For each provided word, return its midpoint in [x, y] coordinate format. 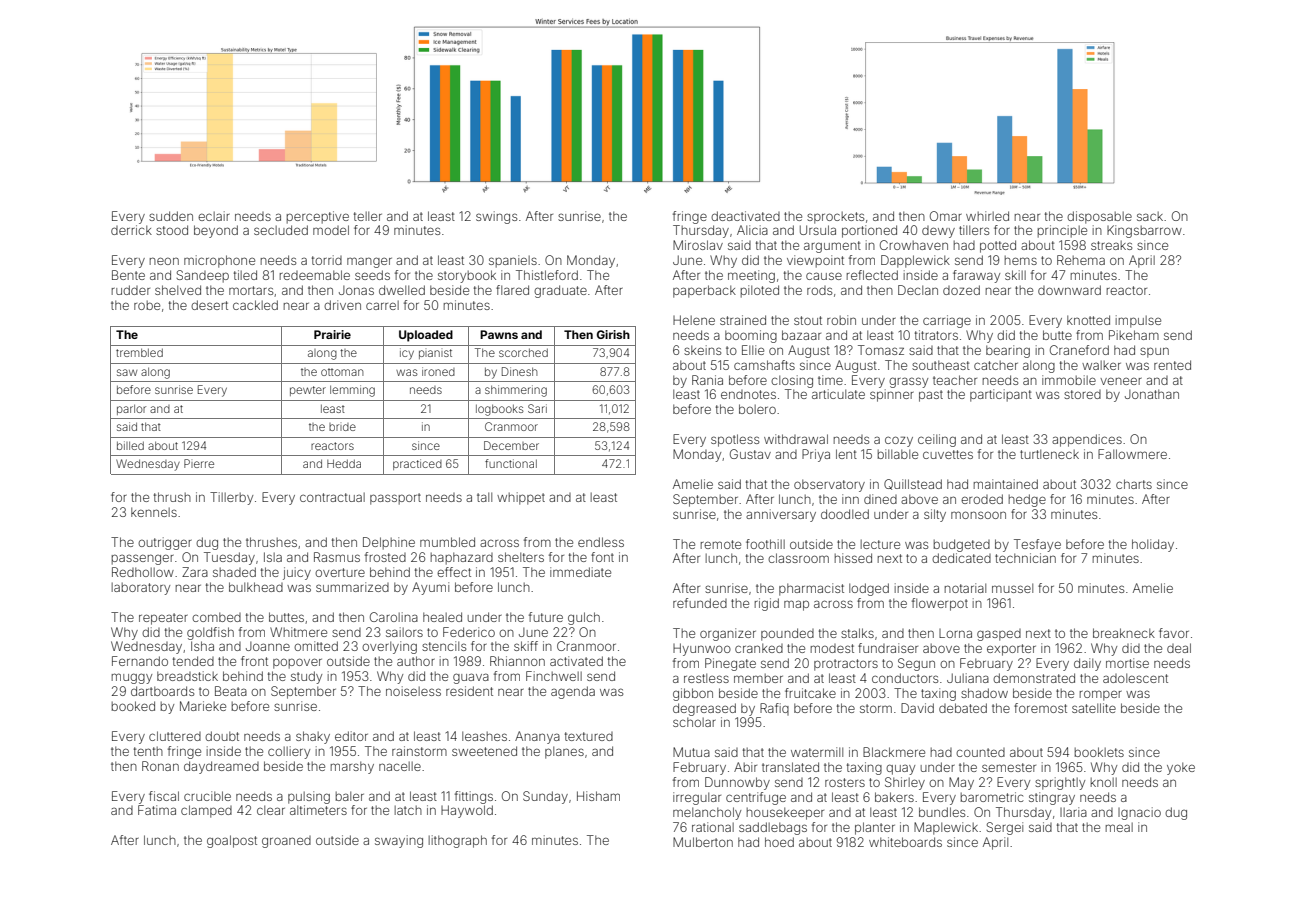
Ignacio [1139, 813]
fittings [474, 797]
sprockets [835, 218]
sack [1150, 216]
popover [297, 663]
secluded [281, 230]
